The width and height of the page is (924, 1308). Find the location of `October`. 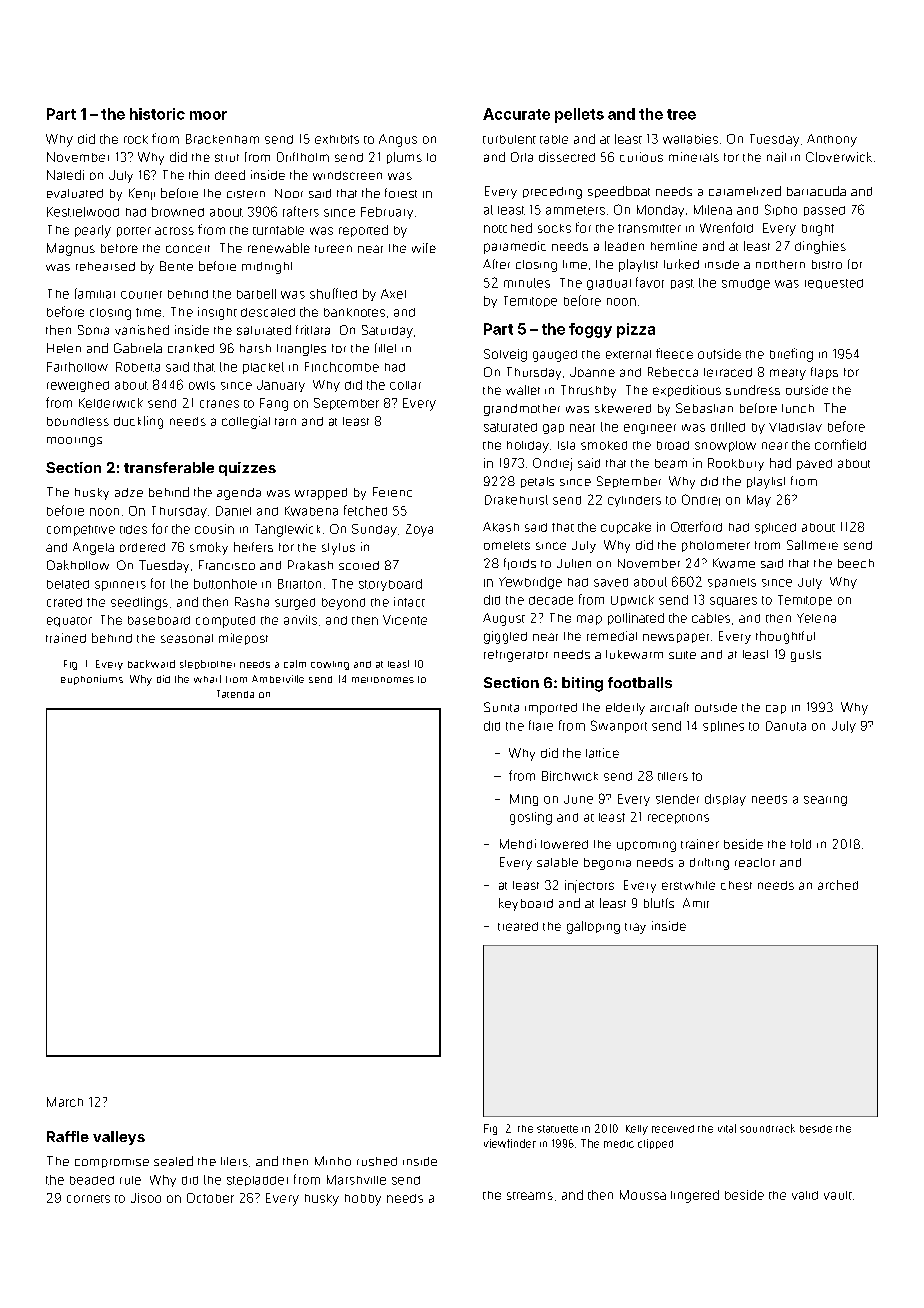

October is located at coordinates (210, 1198).
